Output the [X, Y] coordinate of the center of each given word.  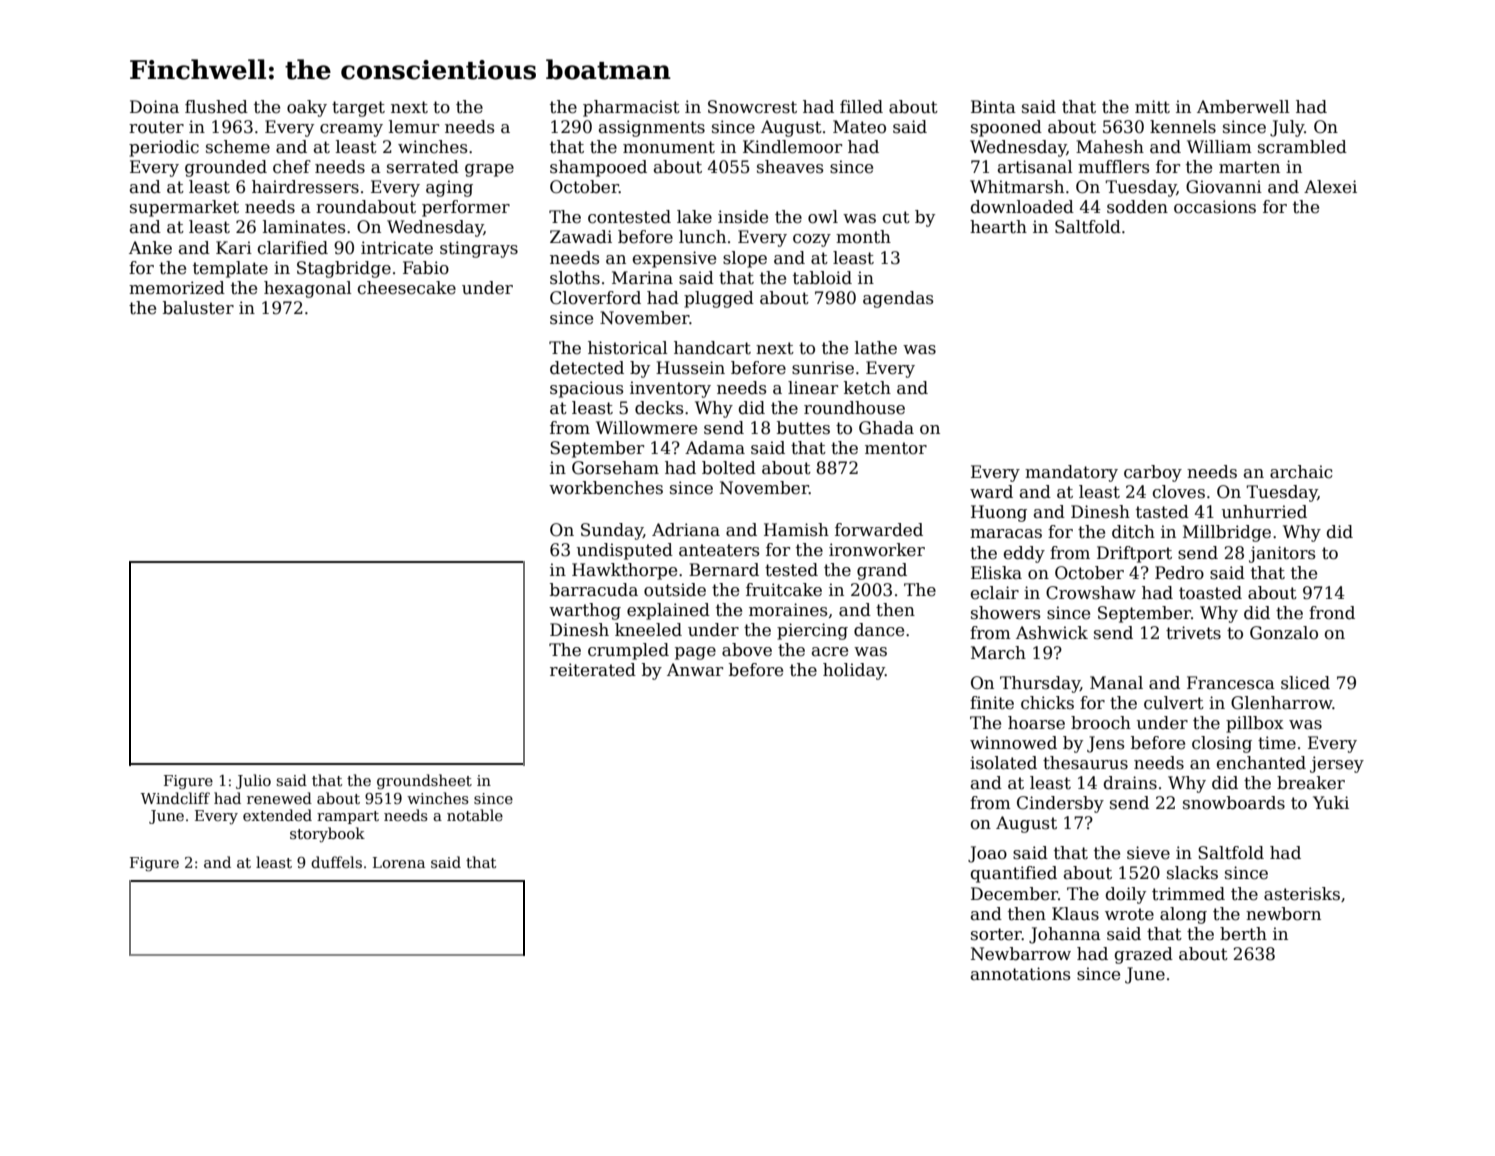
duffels [336, 862]
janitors [1282, 554]
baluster [198, 308]
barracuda [594, 590]
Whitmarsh [1017, 187]
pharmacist [631, 108]
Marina [642, 278]
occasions [1215, 207]
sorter [996, 934]
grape [489, 170]
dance [879, 630]
